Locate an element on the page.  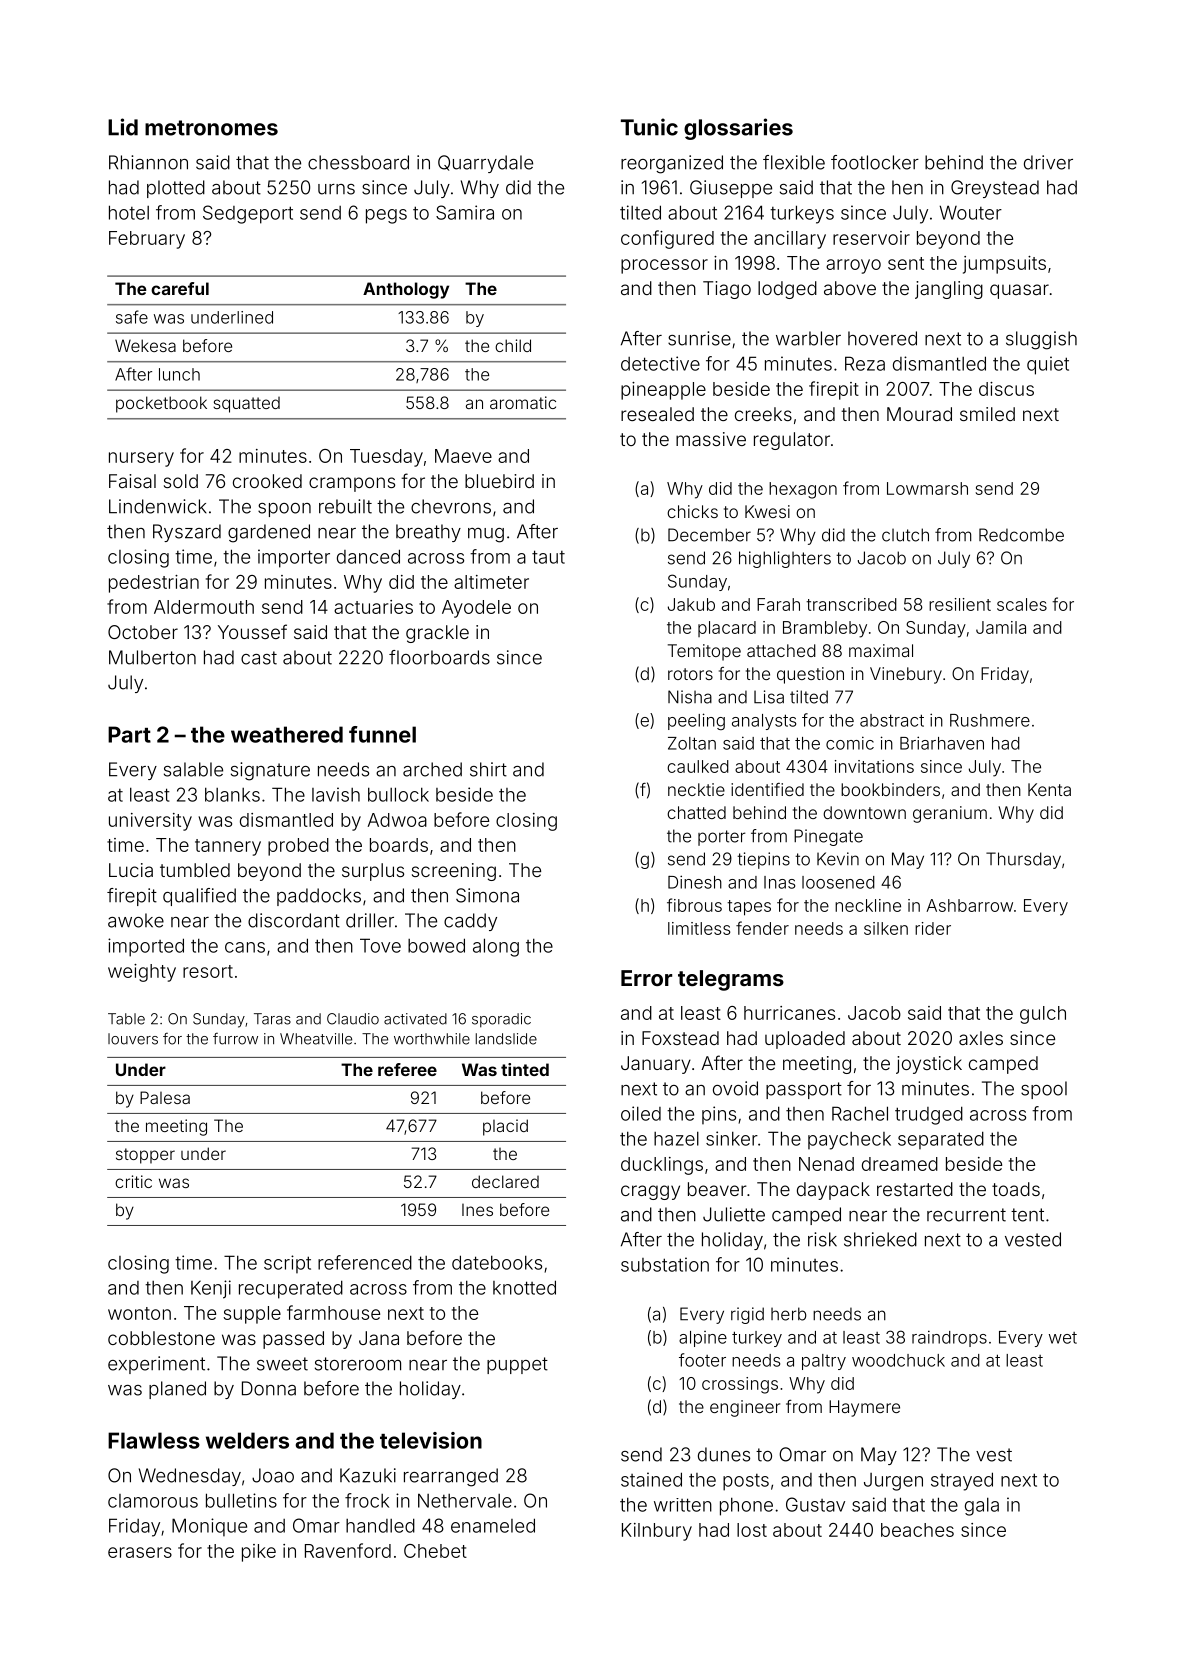
safe is located at coordinates (132, 317).
